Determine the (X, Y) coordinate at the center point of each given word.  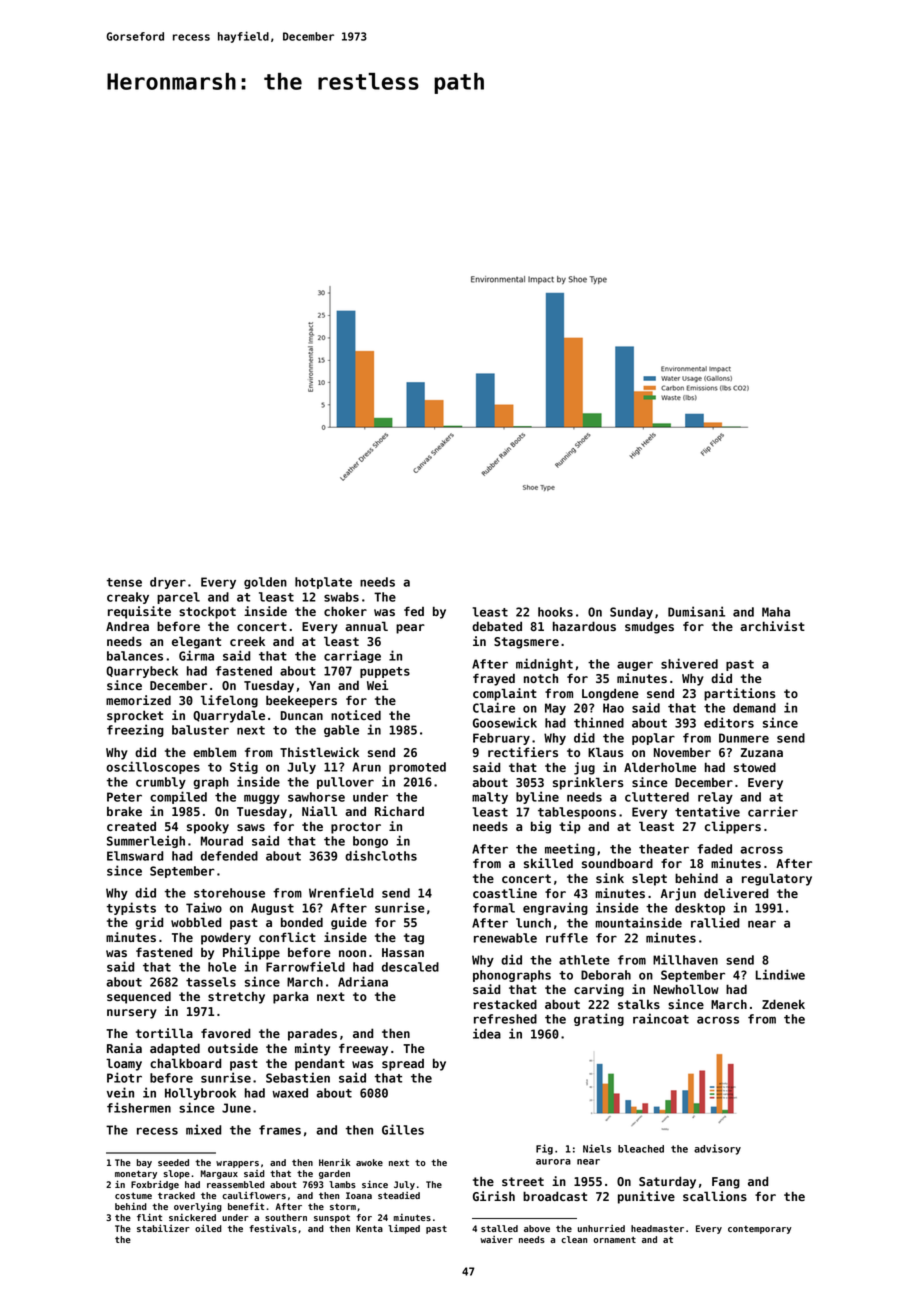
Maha (776, 612)
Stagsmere (526, 643)
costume (133, 1195)
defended (229, 856)
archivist (772, 626)
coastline (505, 893)
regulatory (777, 879)
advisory (717, 1149)
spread (403, 1065)
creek (247, 641)
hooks (555, 612)
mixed (204, 1129)
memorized (138, 700)
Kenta (369, 1228)
